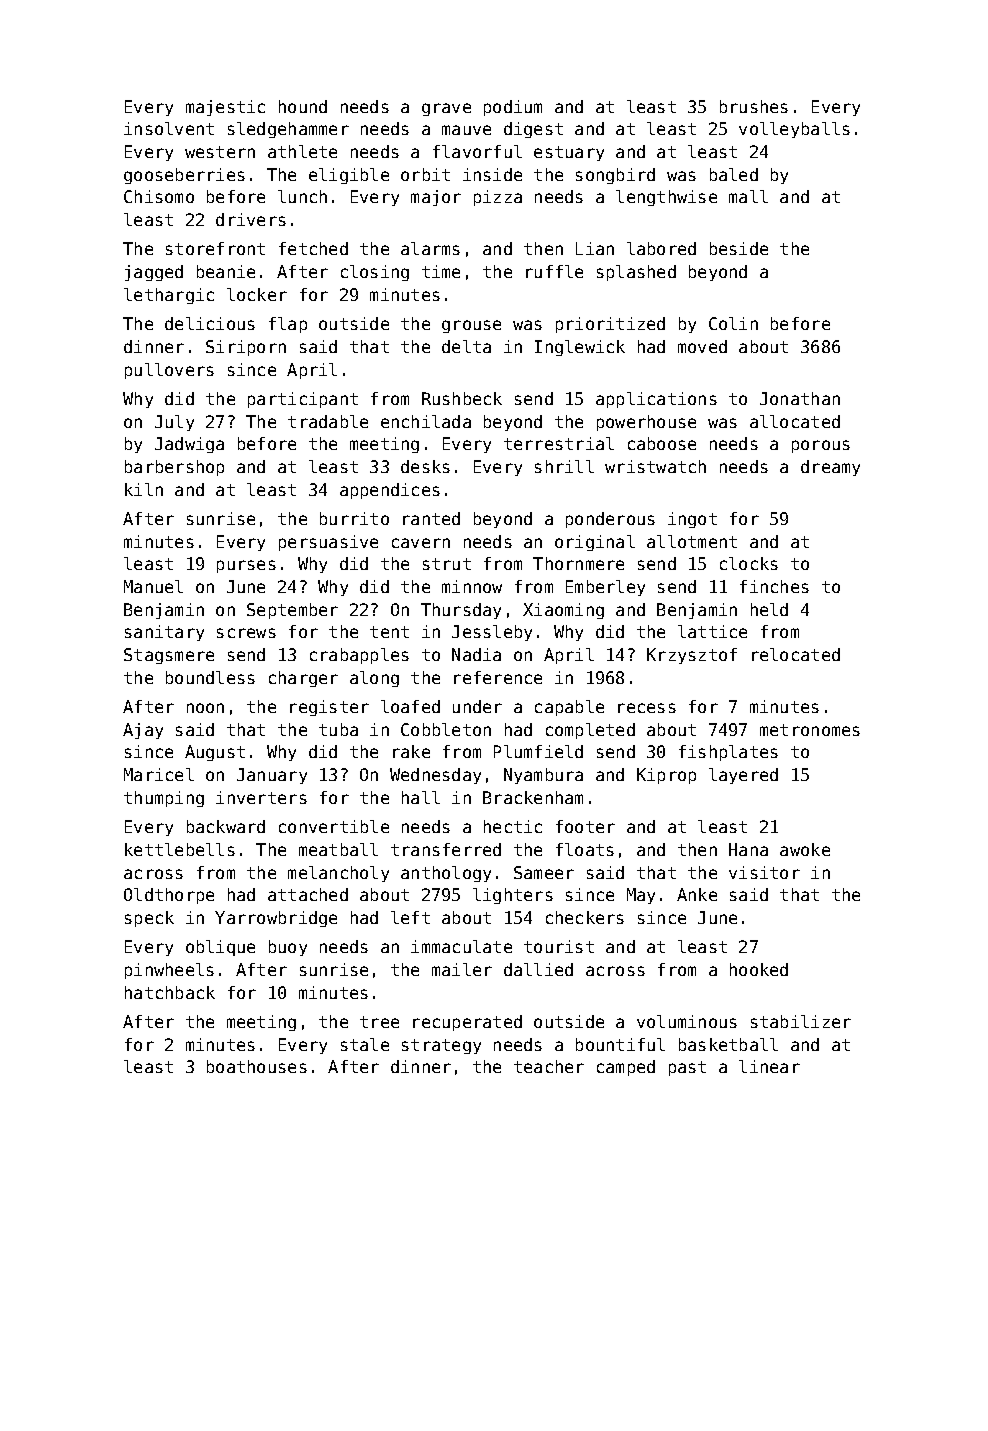 Image resolution: width=988 pixels, height=1431 pixels. I want to click on tent, so click(389, 632).
